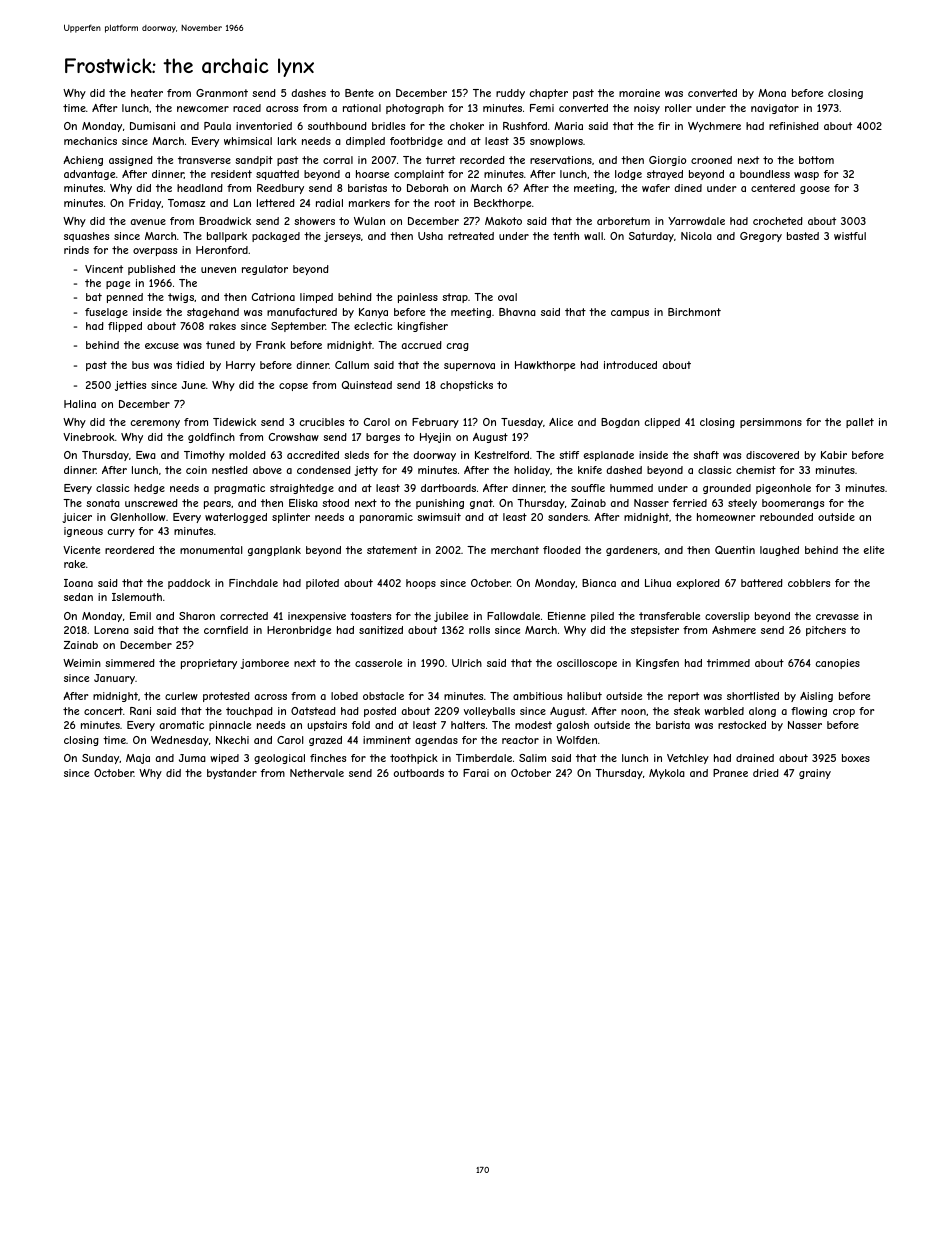  I want to click on Mykola, so click(667, 774).
